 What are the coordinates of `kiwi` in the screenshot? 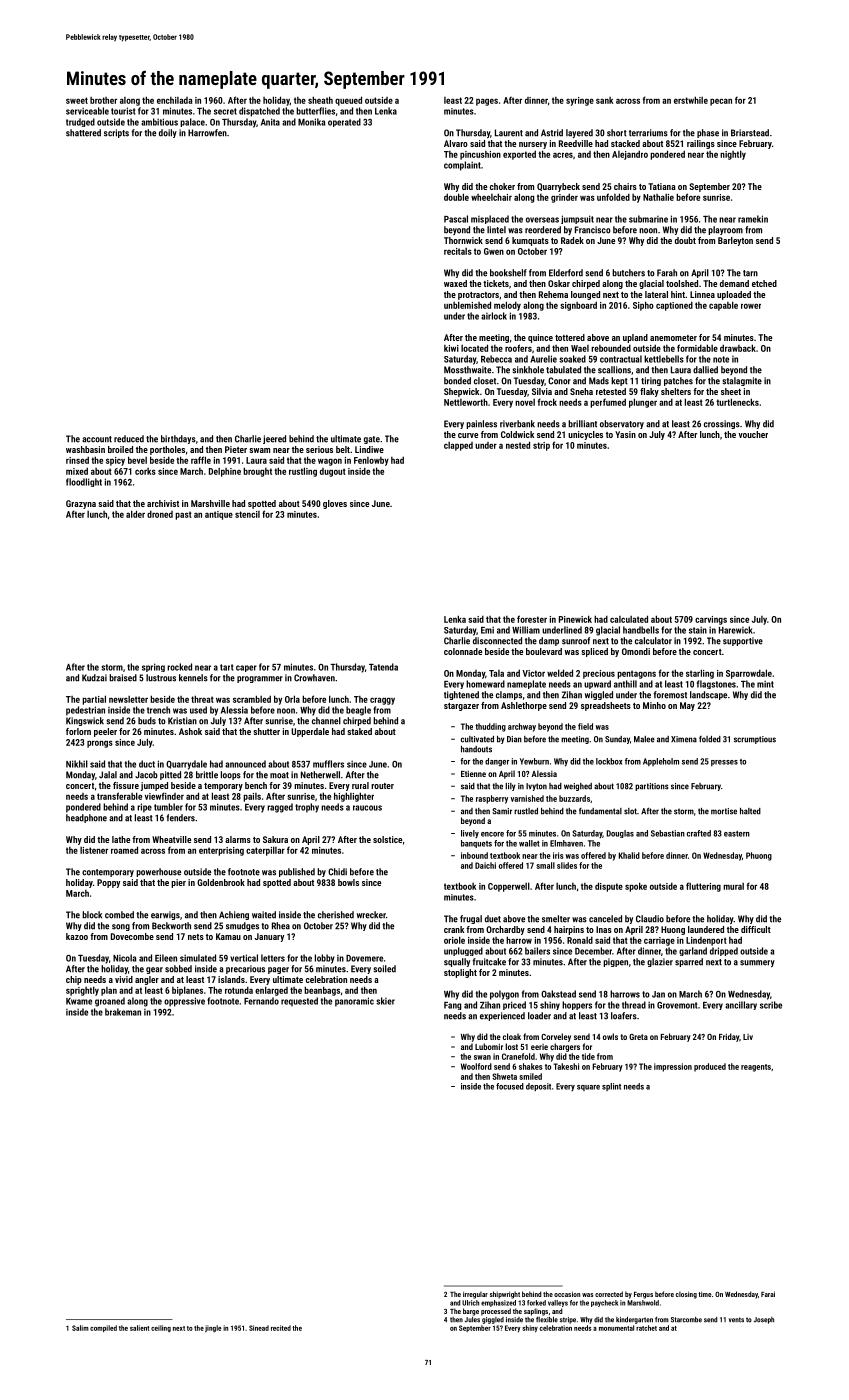 It's located at (451, 348).
